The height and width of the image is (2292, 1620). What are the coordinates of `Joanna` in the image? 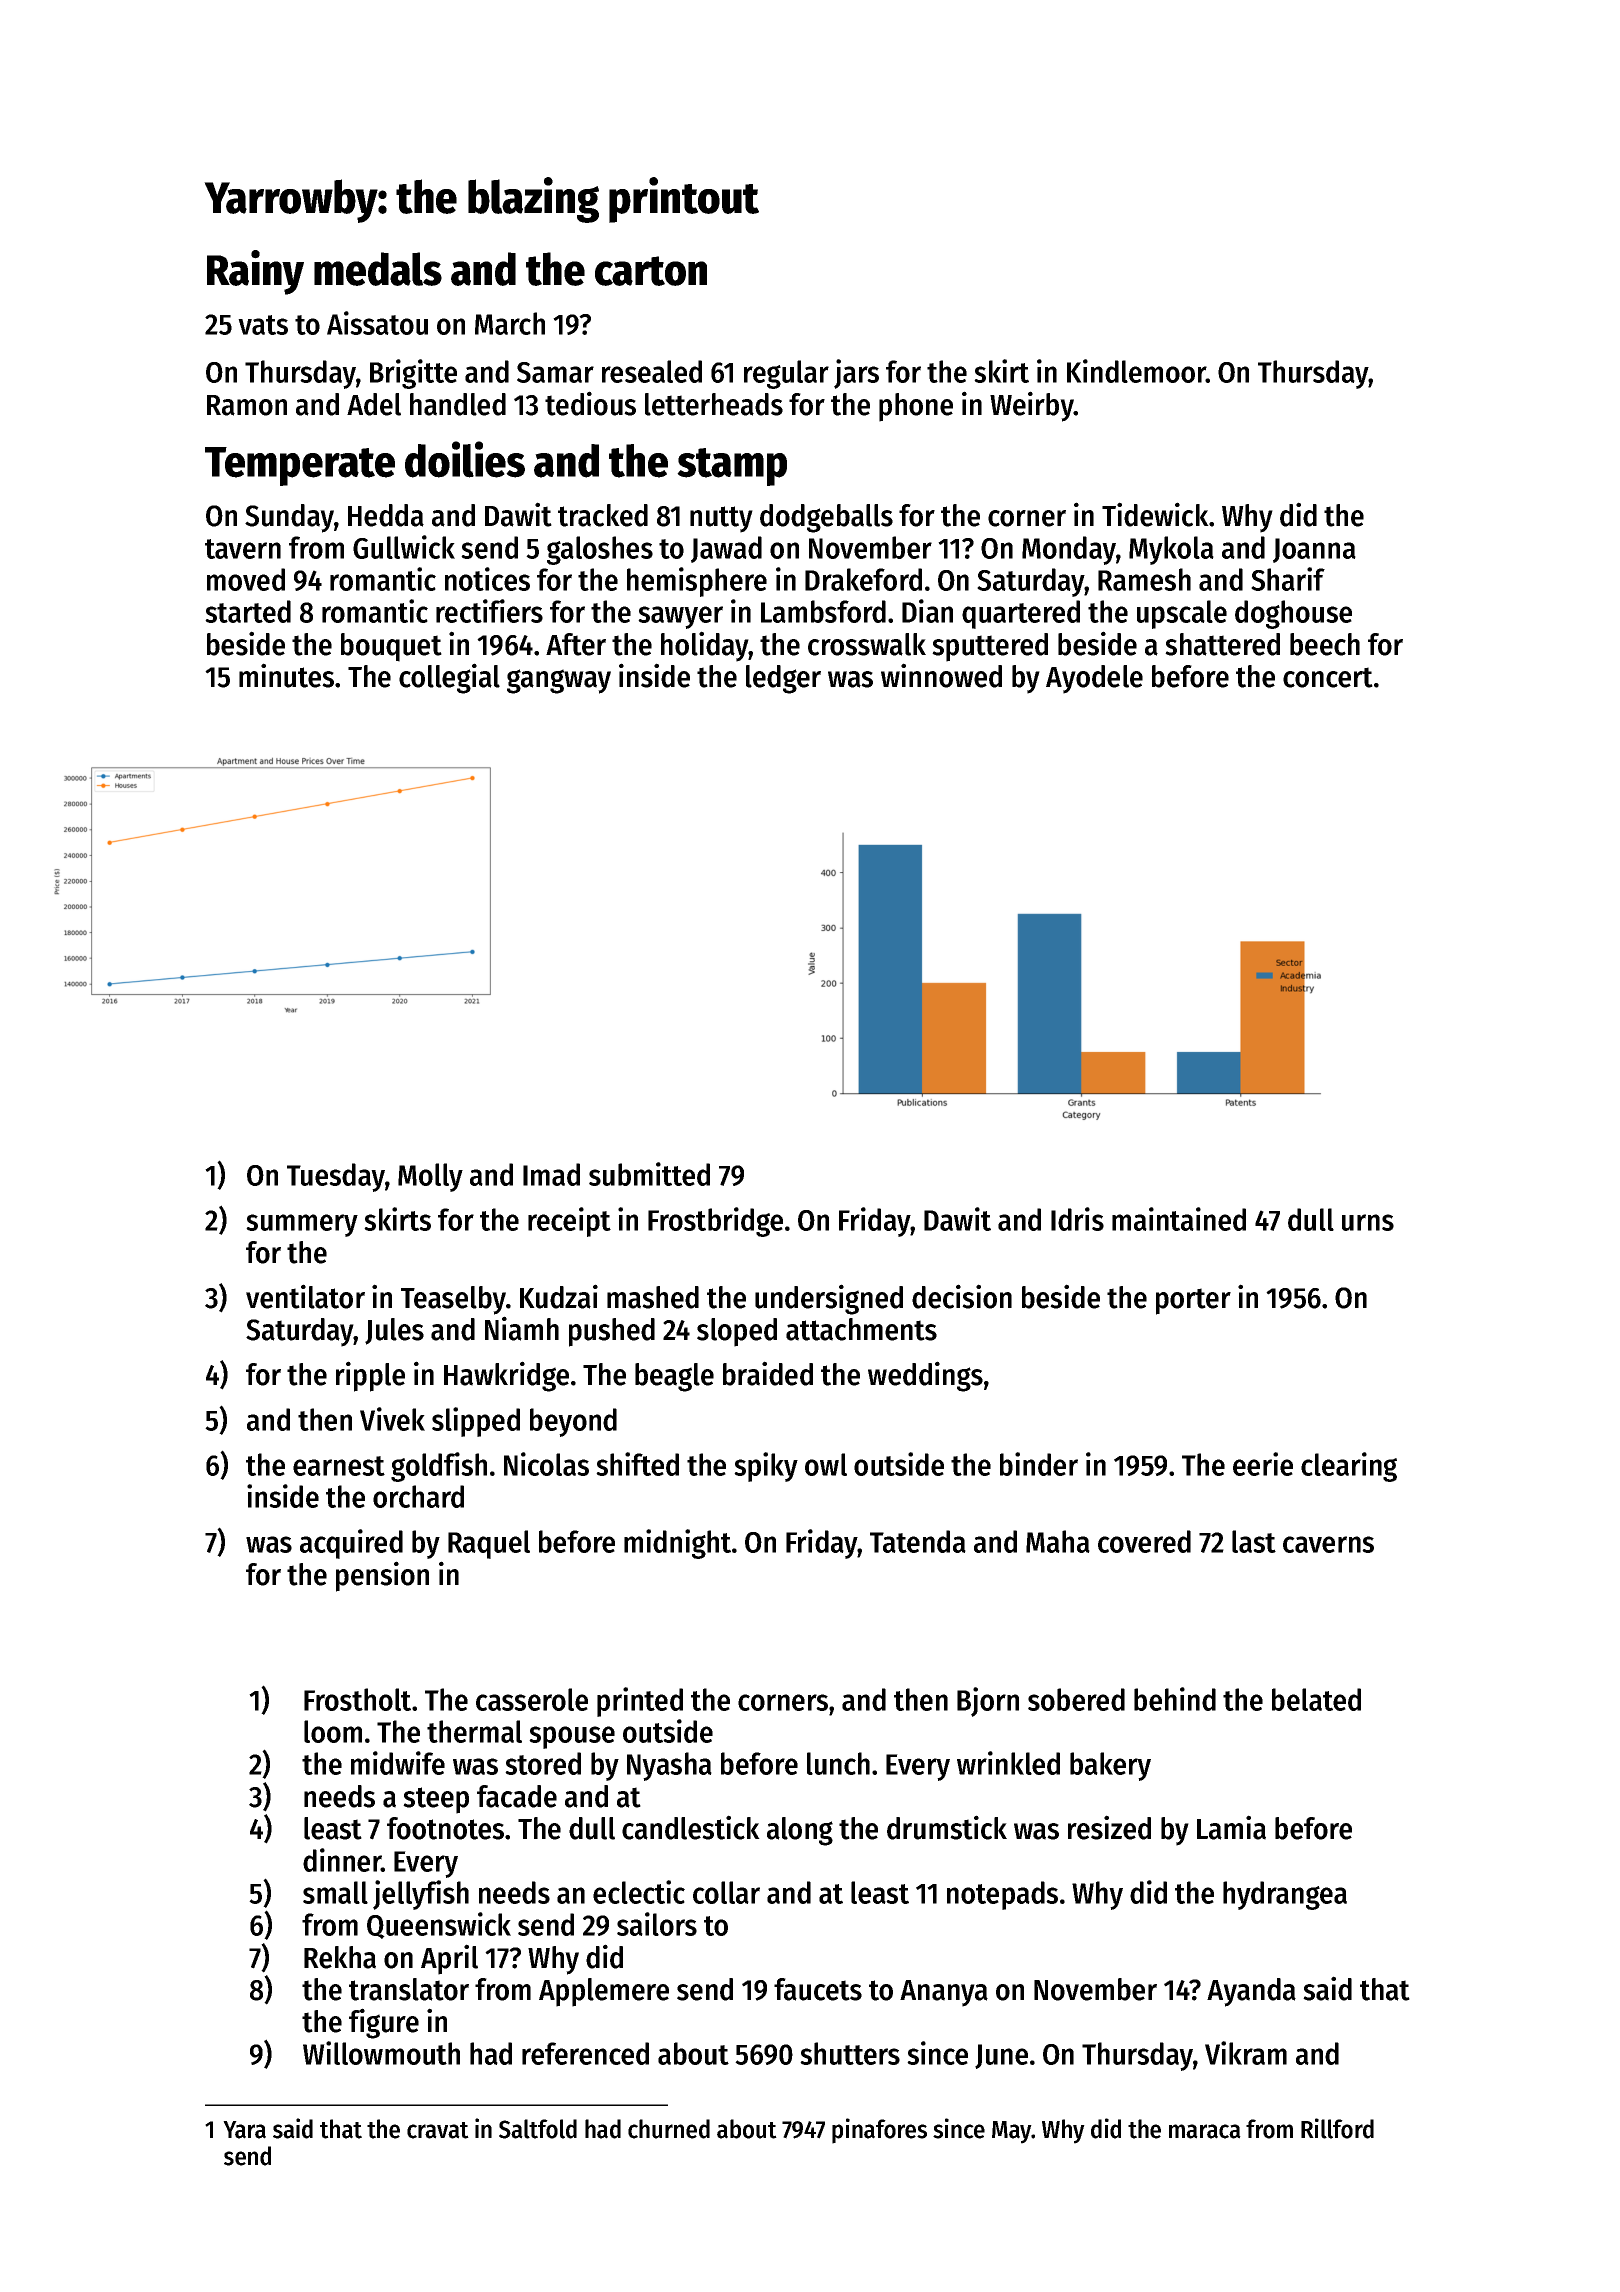 It's located at (1314, 550).
